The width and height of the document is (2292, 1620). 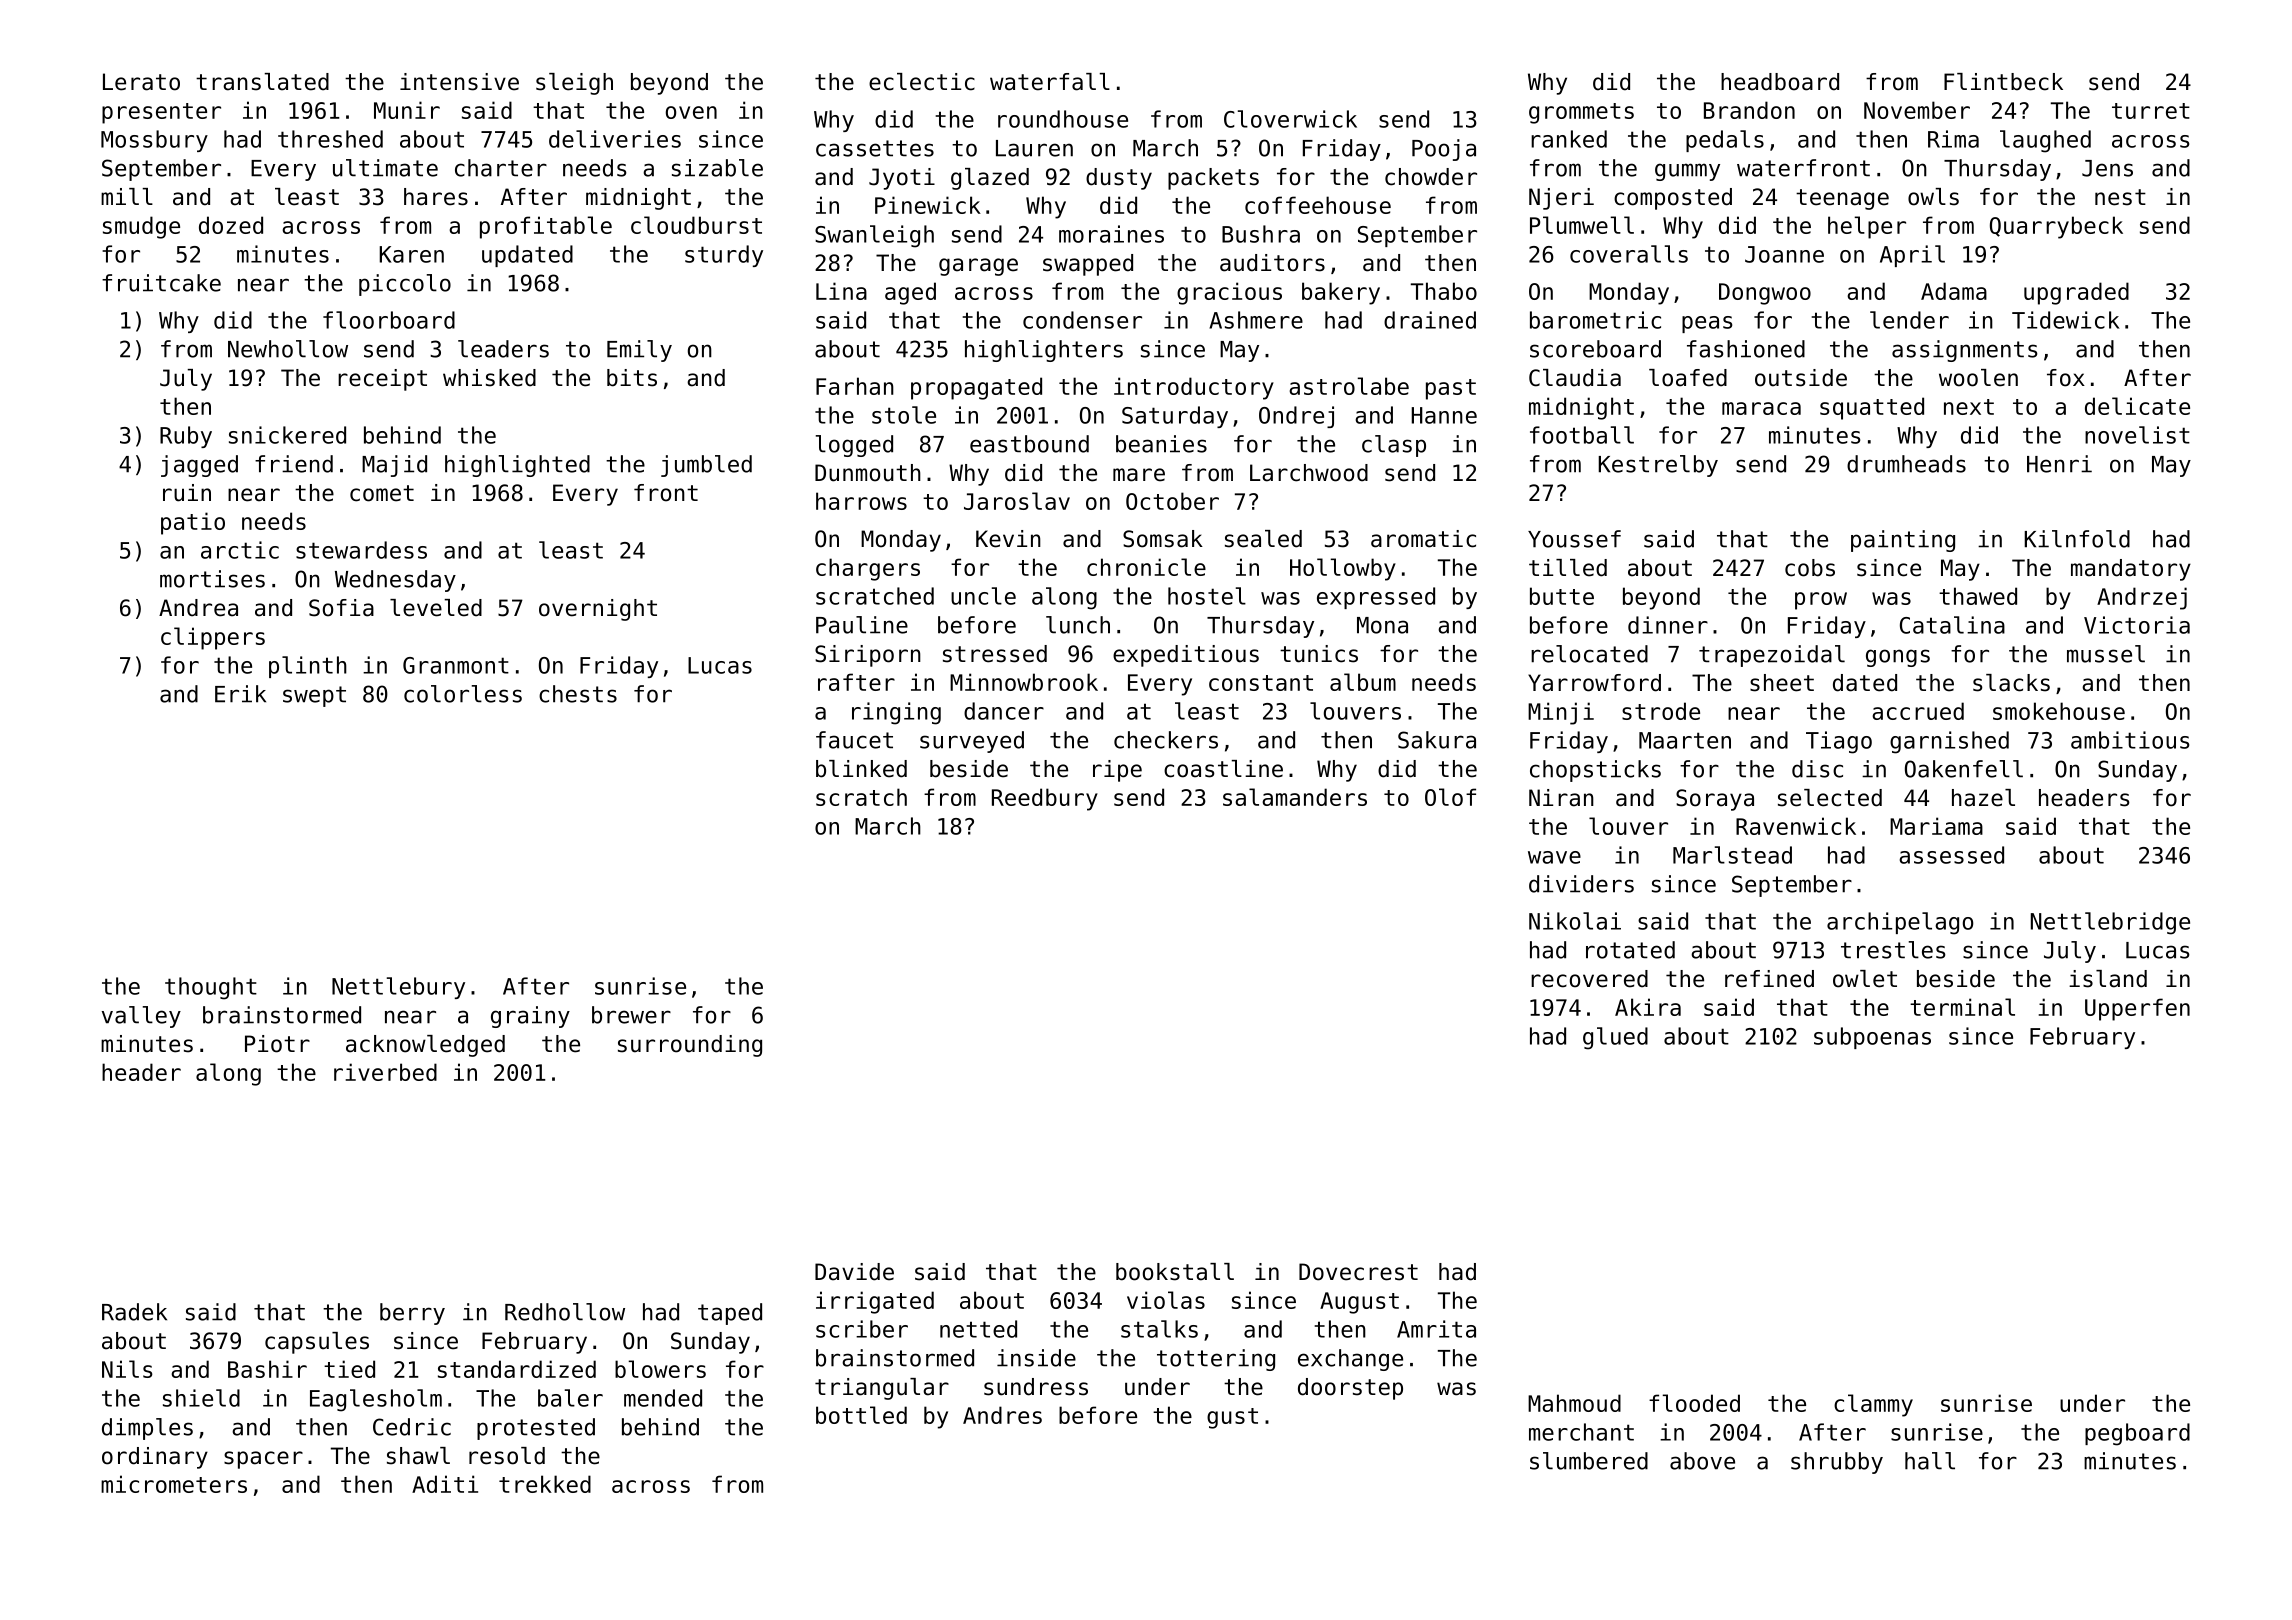 I want to click on trekked, so click(x=545, y=1484).
